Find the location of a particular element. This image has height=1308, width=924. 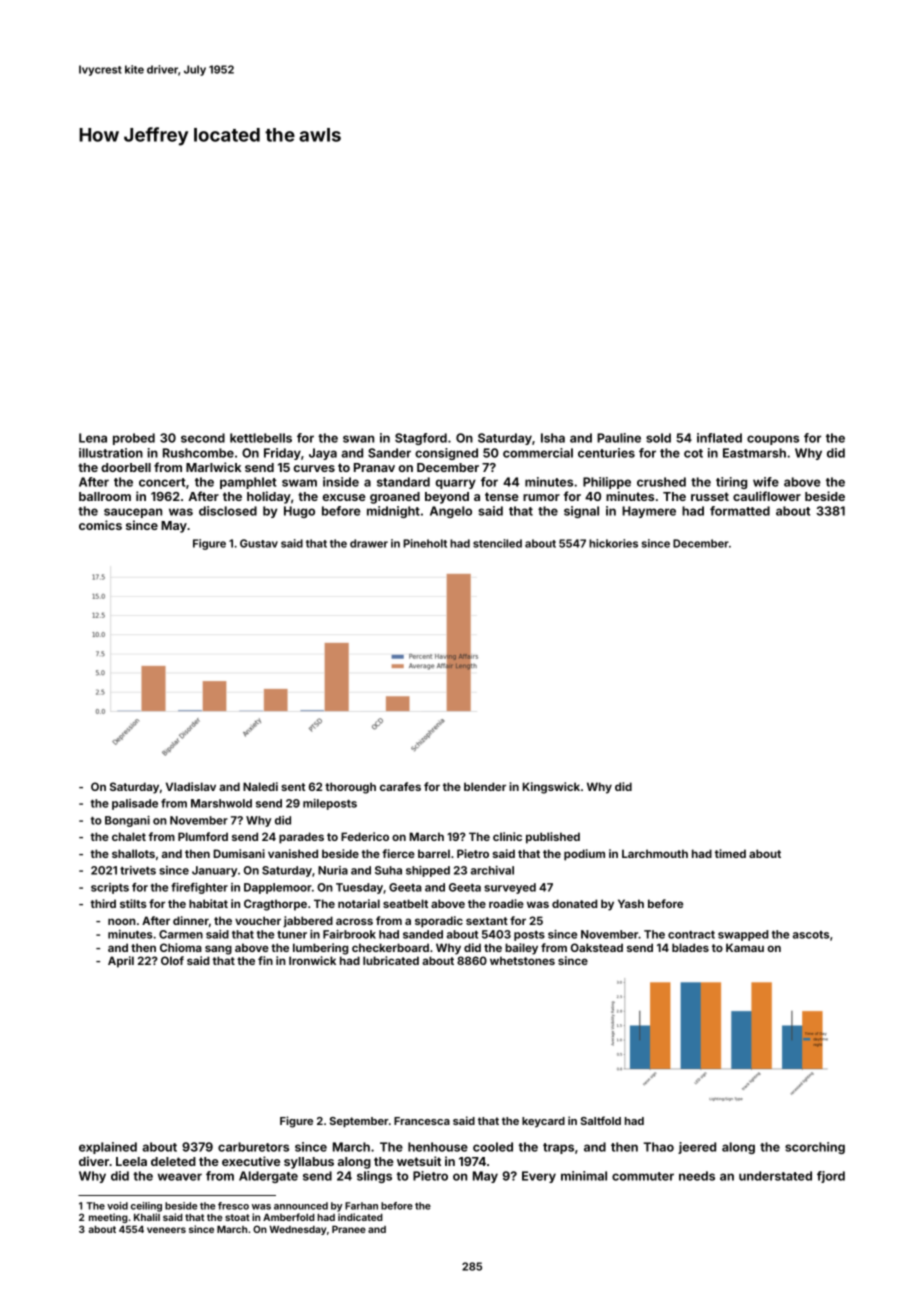

Gustav is located at coordinates (259, 543).
